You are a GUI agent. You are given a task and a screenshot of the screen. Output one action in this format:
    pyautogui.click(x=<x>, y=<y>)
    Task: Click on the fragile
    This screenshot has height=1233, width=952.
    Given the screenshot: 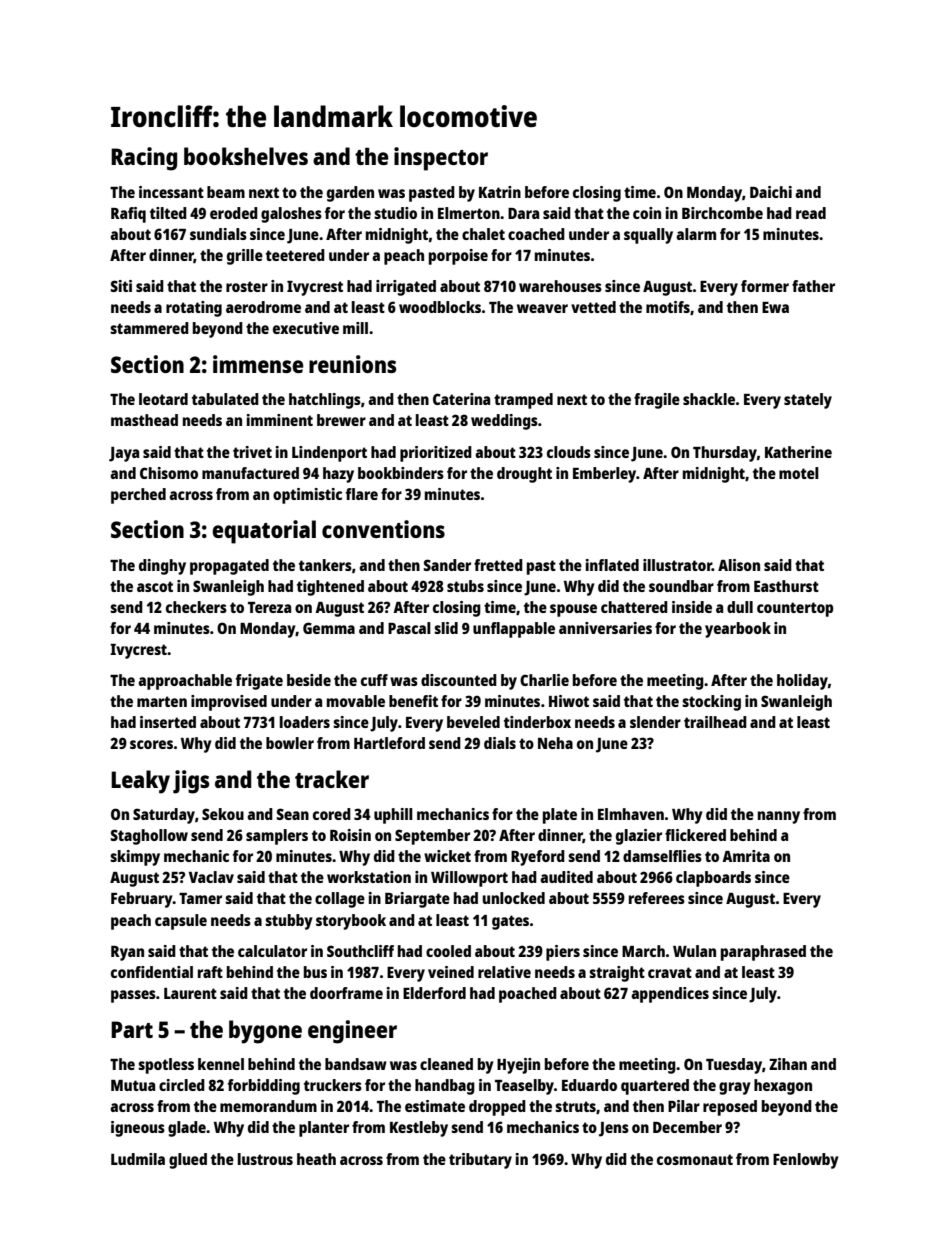 What is the action you would take?
    pyautogui.click(x=657, y=401)
